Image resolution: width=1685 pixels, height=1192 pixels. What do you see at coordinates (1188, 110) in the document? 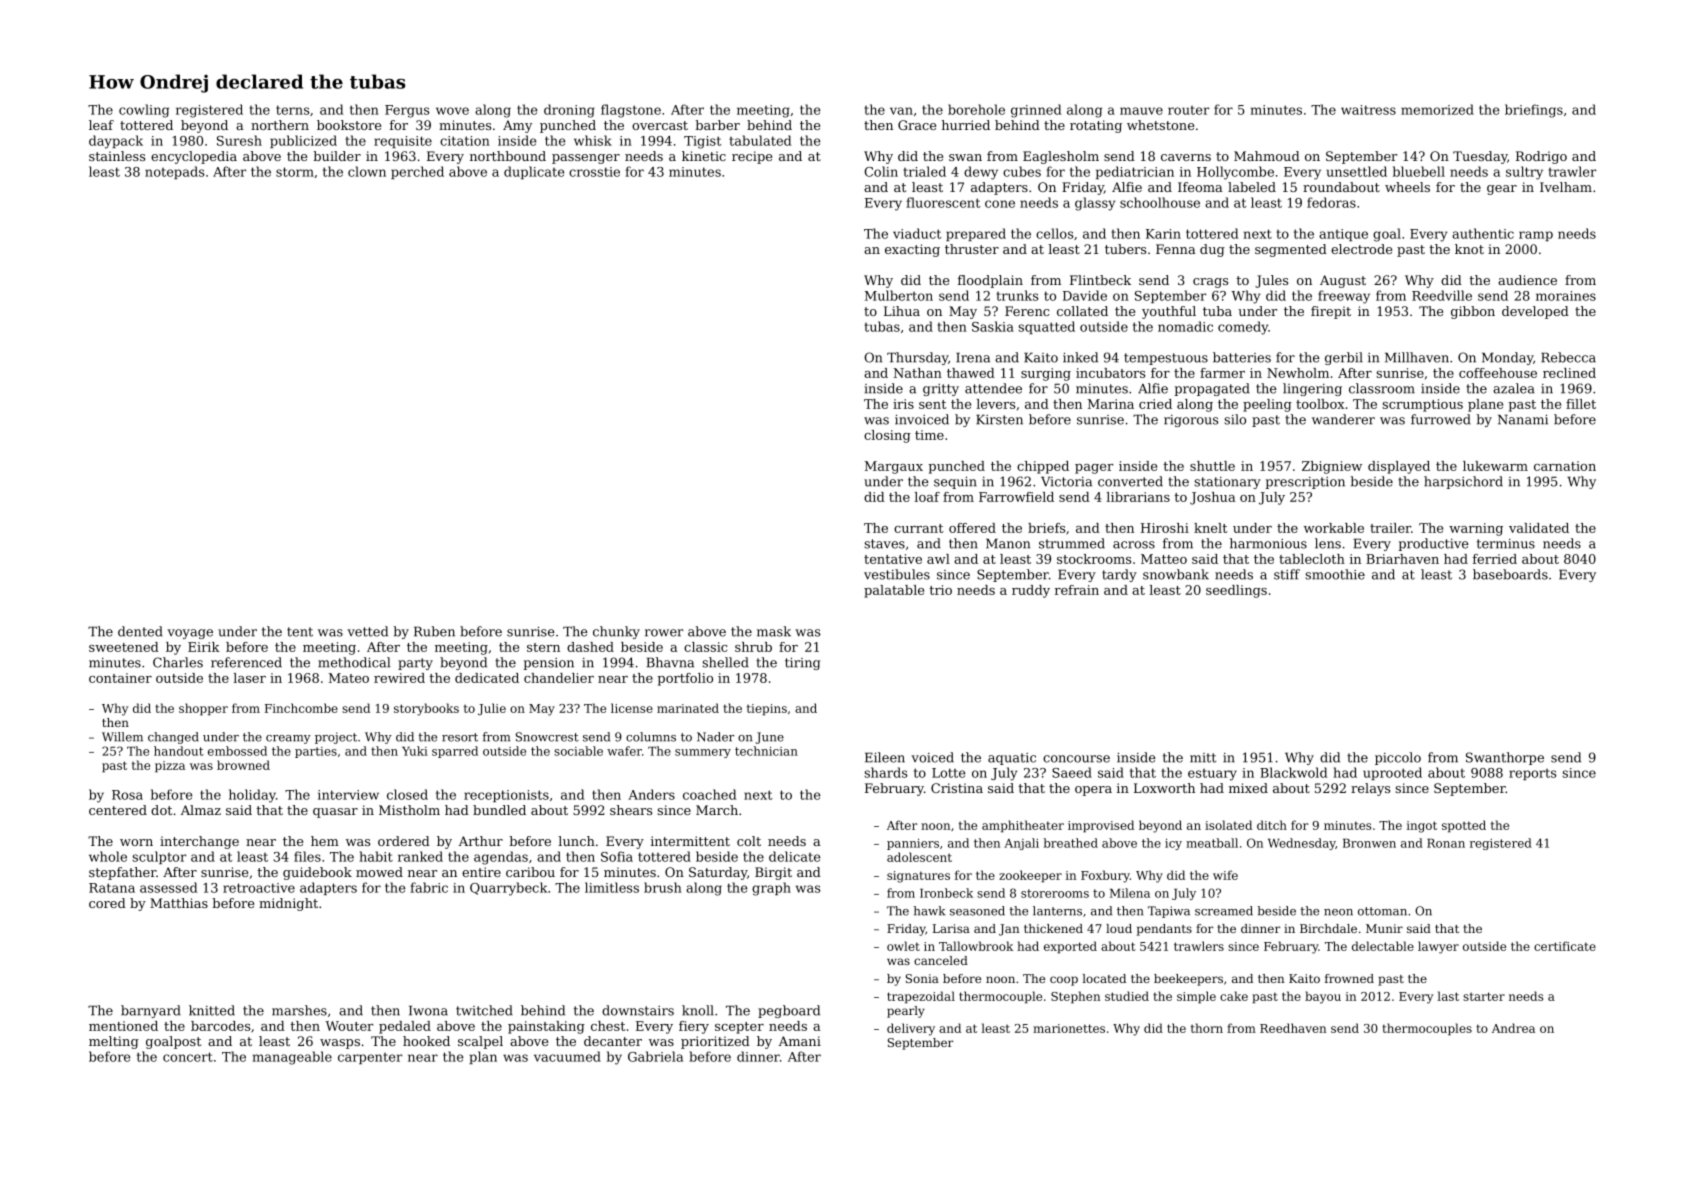
I see `router` at bounding box center [1188, 110].
